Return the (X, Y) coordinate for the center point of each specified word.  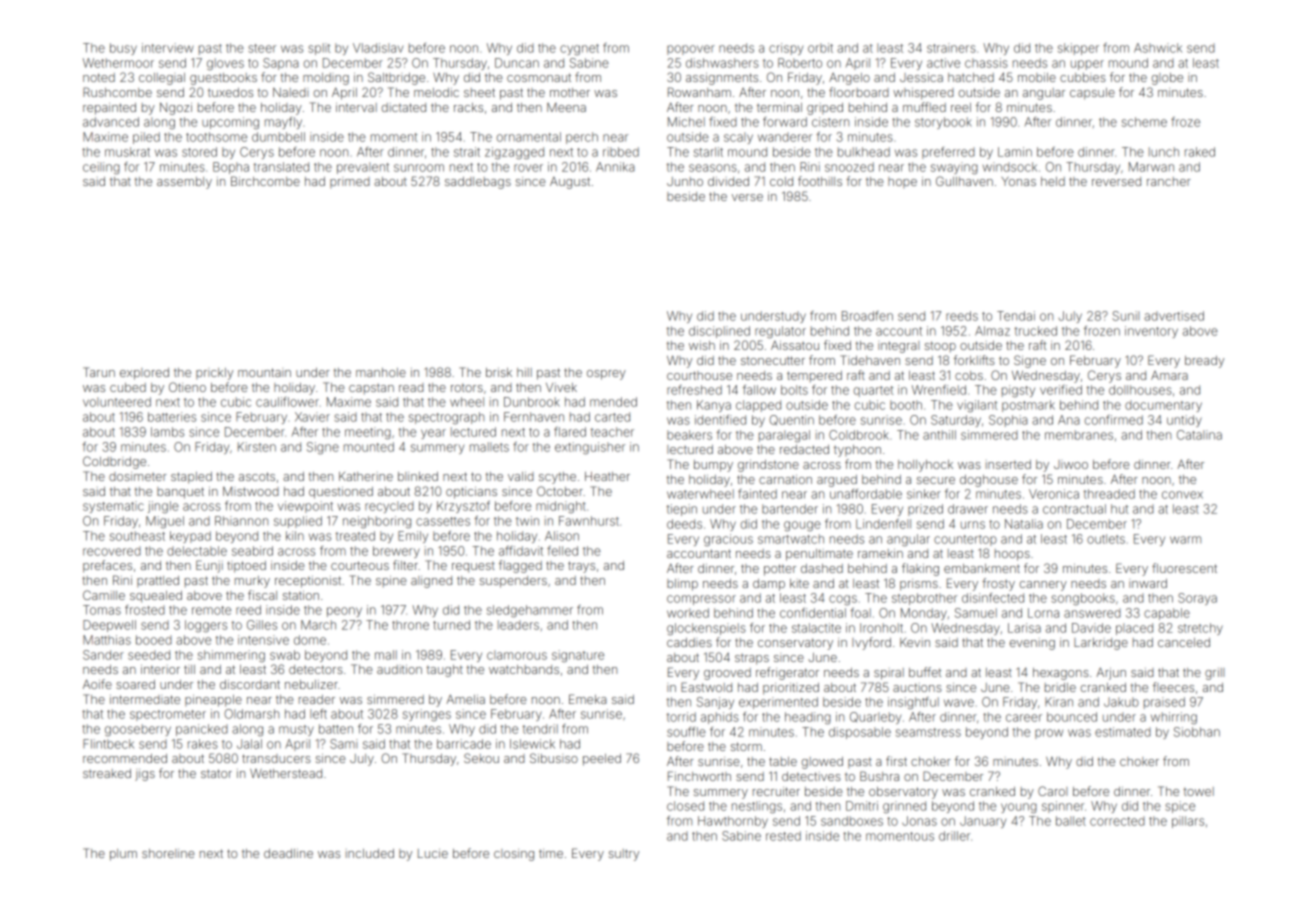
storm (746, 746)
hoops (1012, 555)
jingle (163, 507)
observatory (903, 793)
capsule (1092, 94)
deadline (288, 853)
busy (123, 49)
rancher (1169, 181)
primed (350, 182)
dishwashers (722, 63)
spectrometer (168, 715)
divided (728, 181)
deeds (684, 524)
